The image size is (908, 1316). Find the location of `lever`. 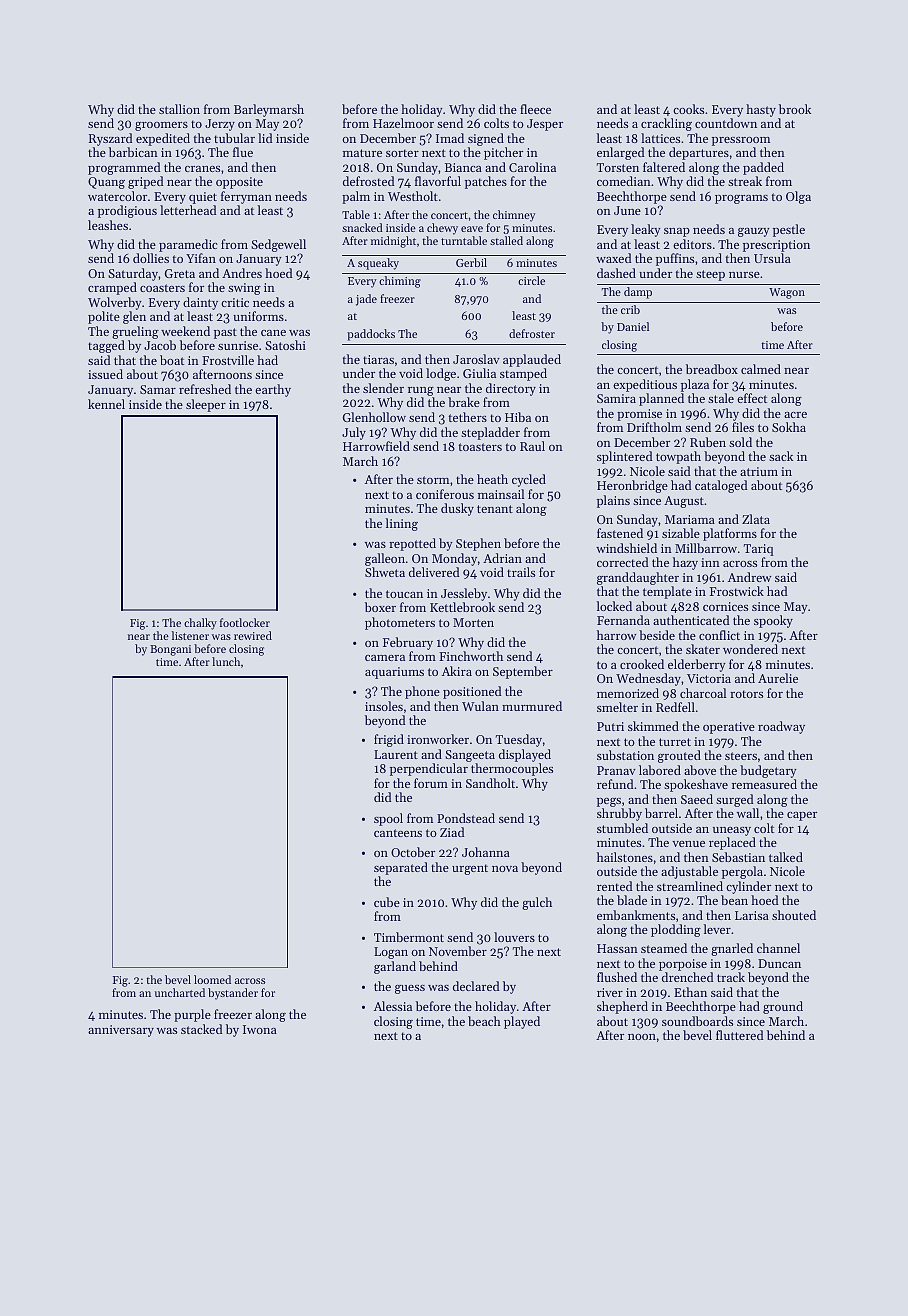

lever is located at coordinates (717, 929).
